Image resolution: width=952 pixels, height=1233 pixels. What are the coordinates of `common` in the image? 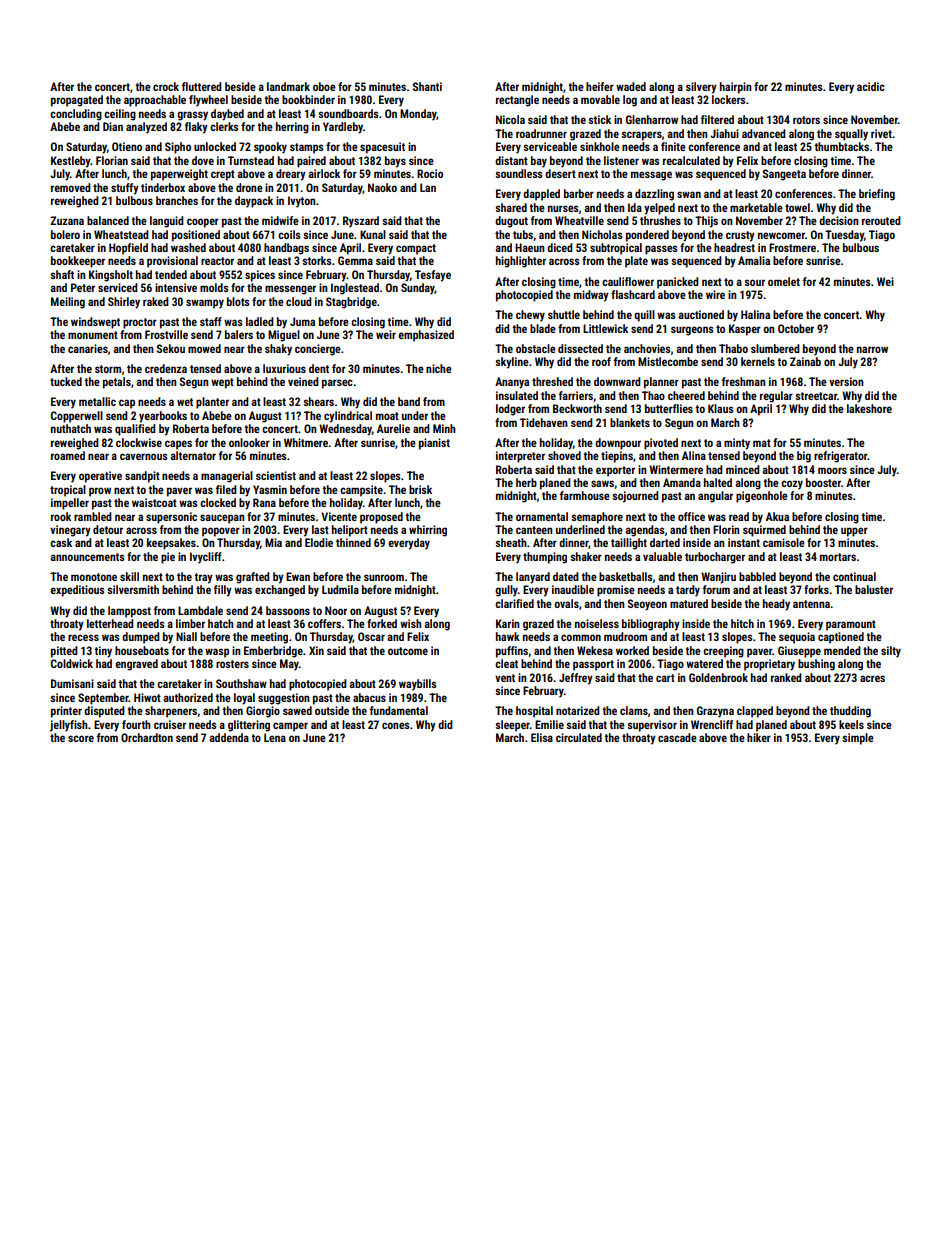 It's located at (581, 637).
